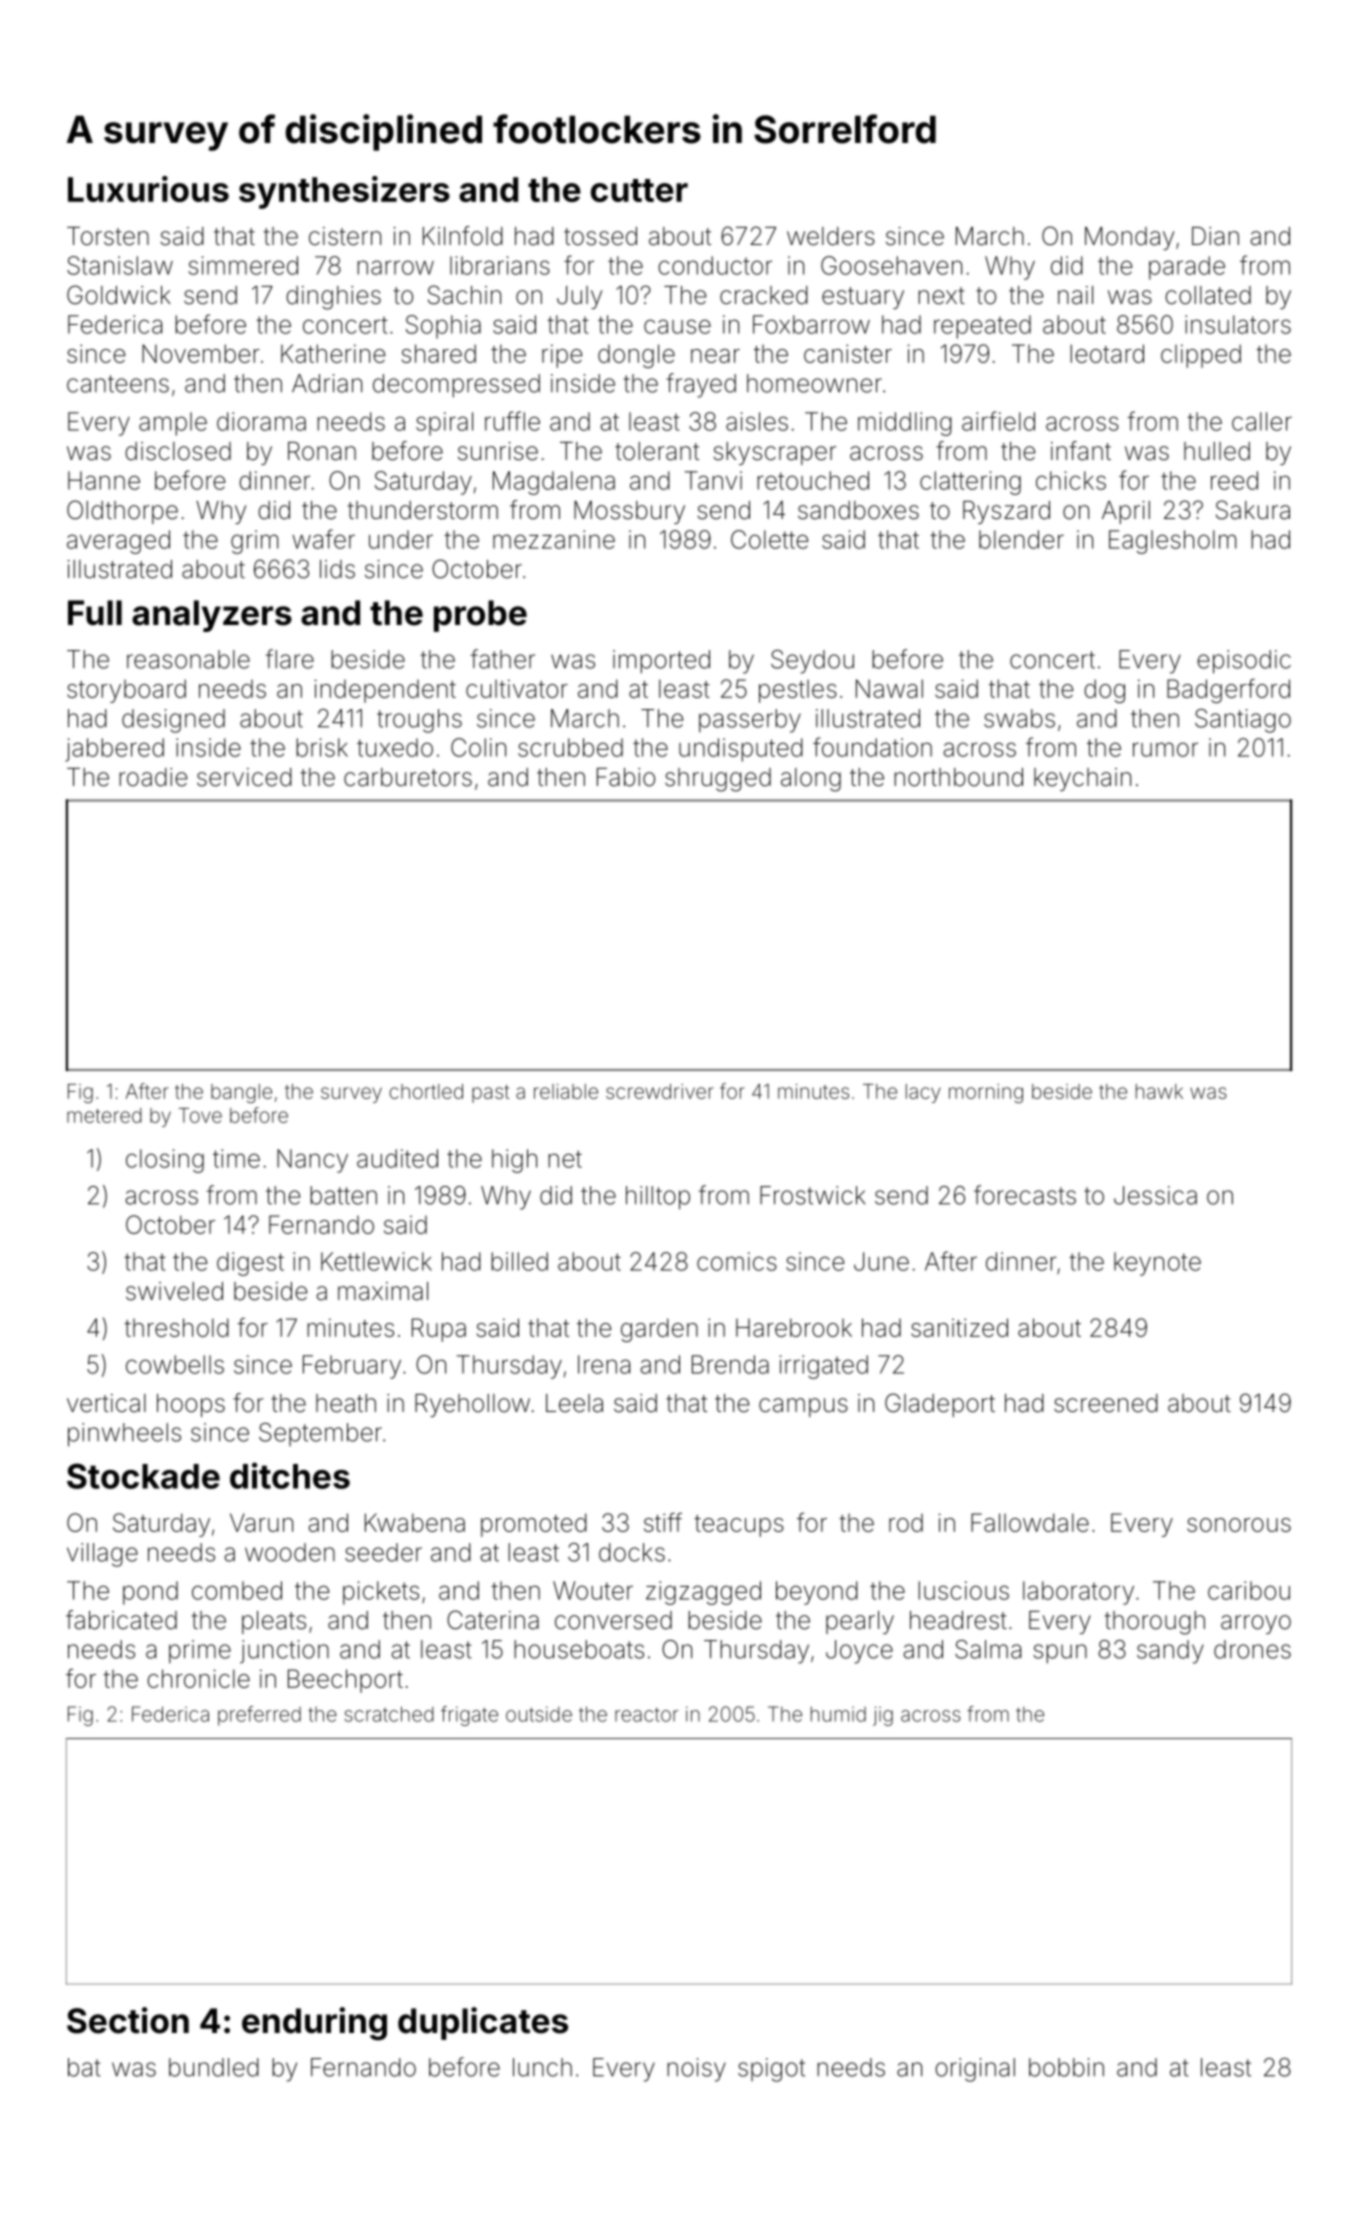 The width and height of the screenshot is (1358, 2237). I want to click on conductor, so click(715, 265).
